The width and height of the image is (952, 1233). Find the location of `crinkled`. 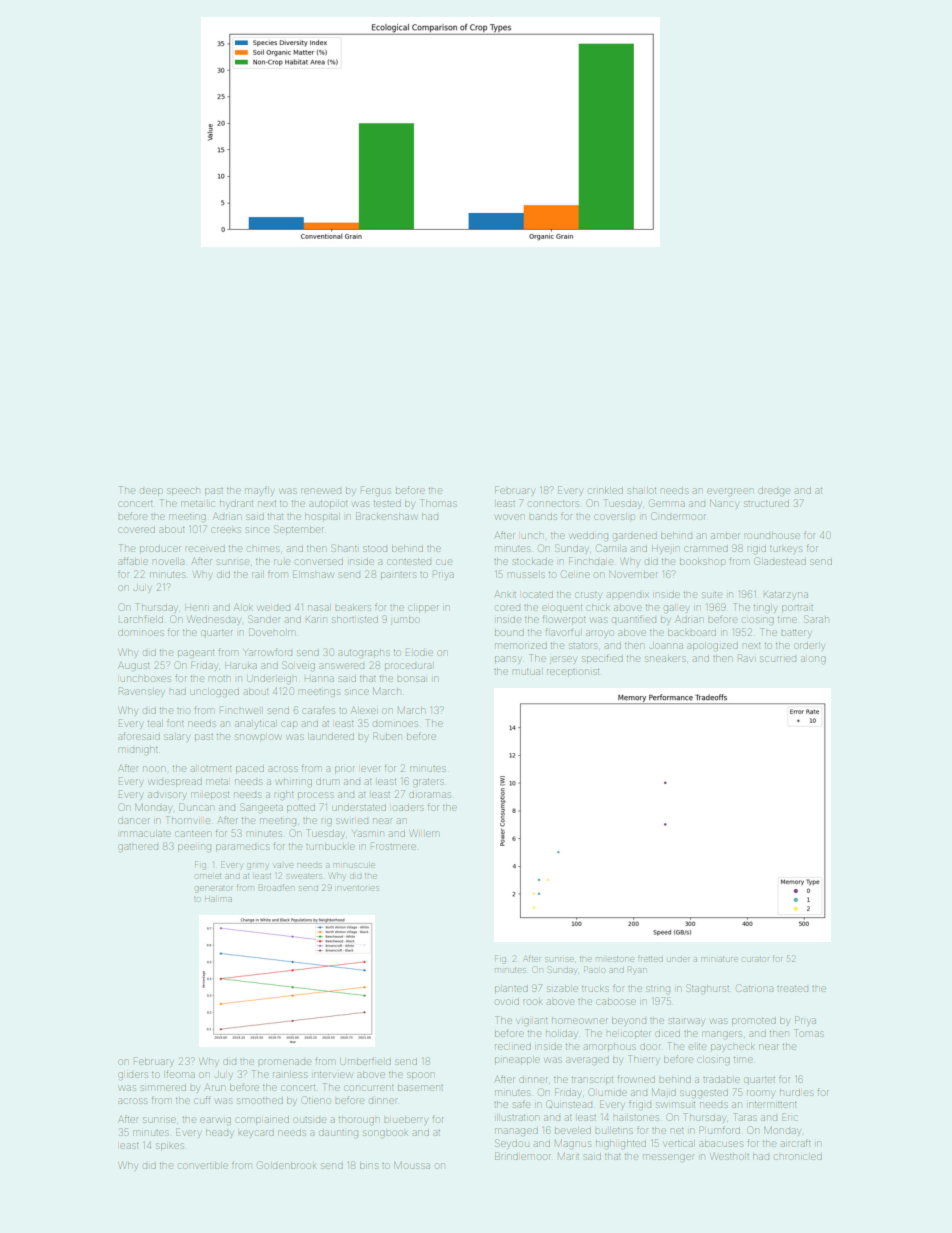

crinkled is located at coordinates (606, 490).
